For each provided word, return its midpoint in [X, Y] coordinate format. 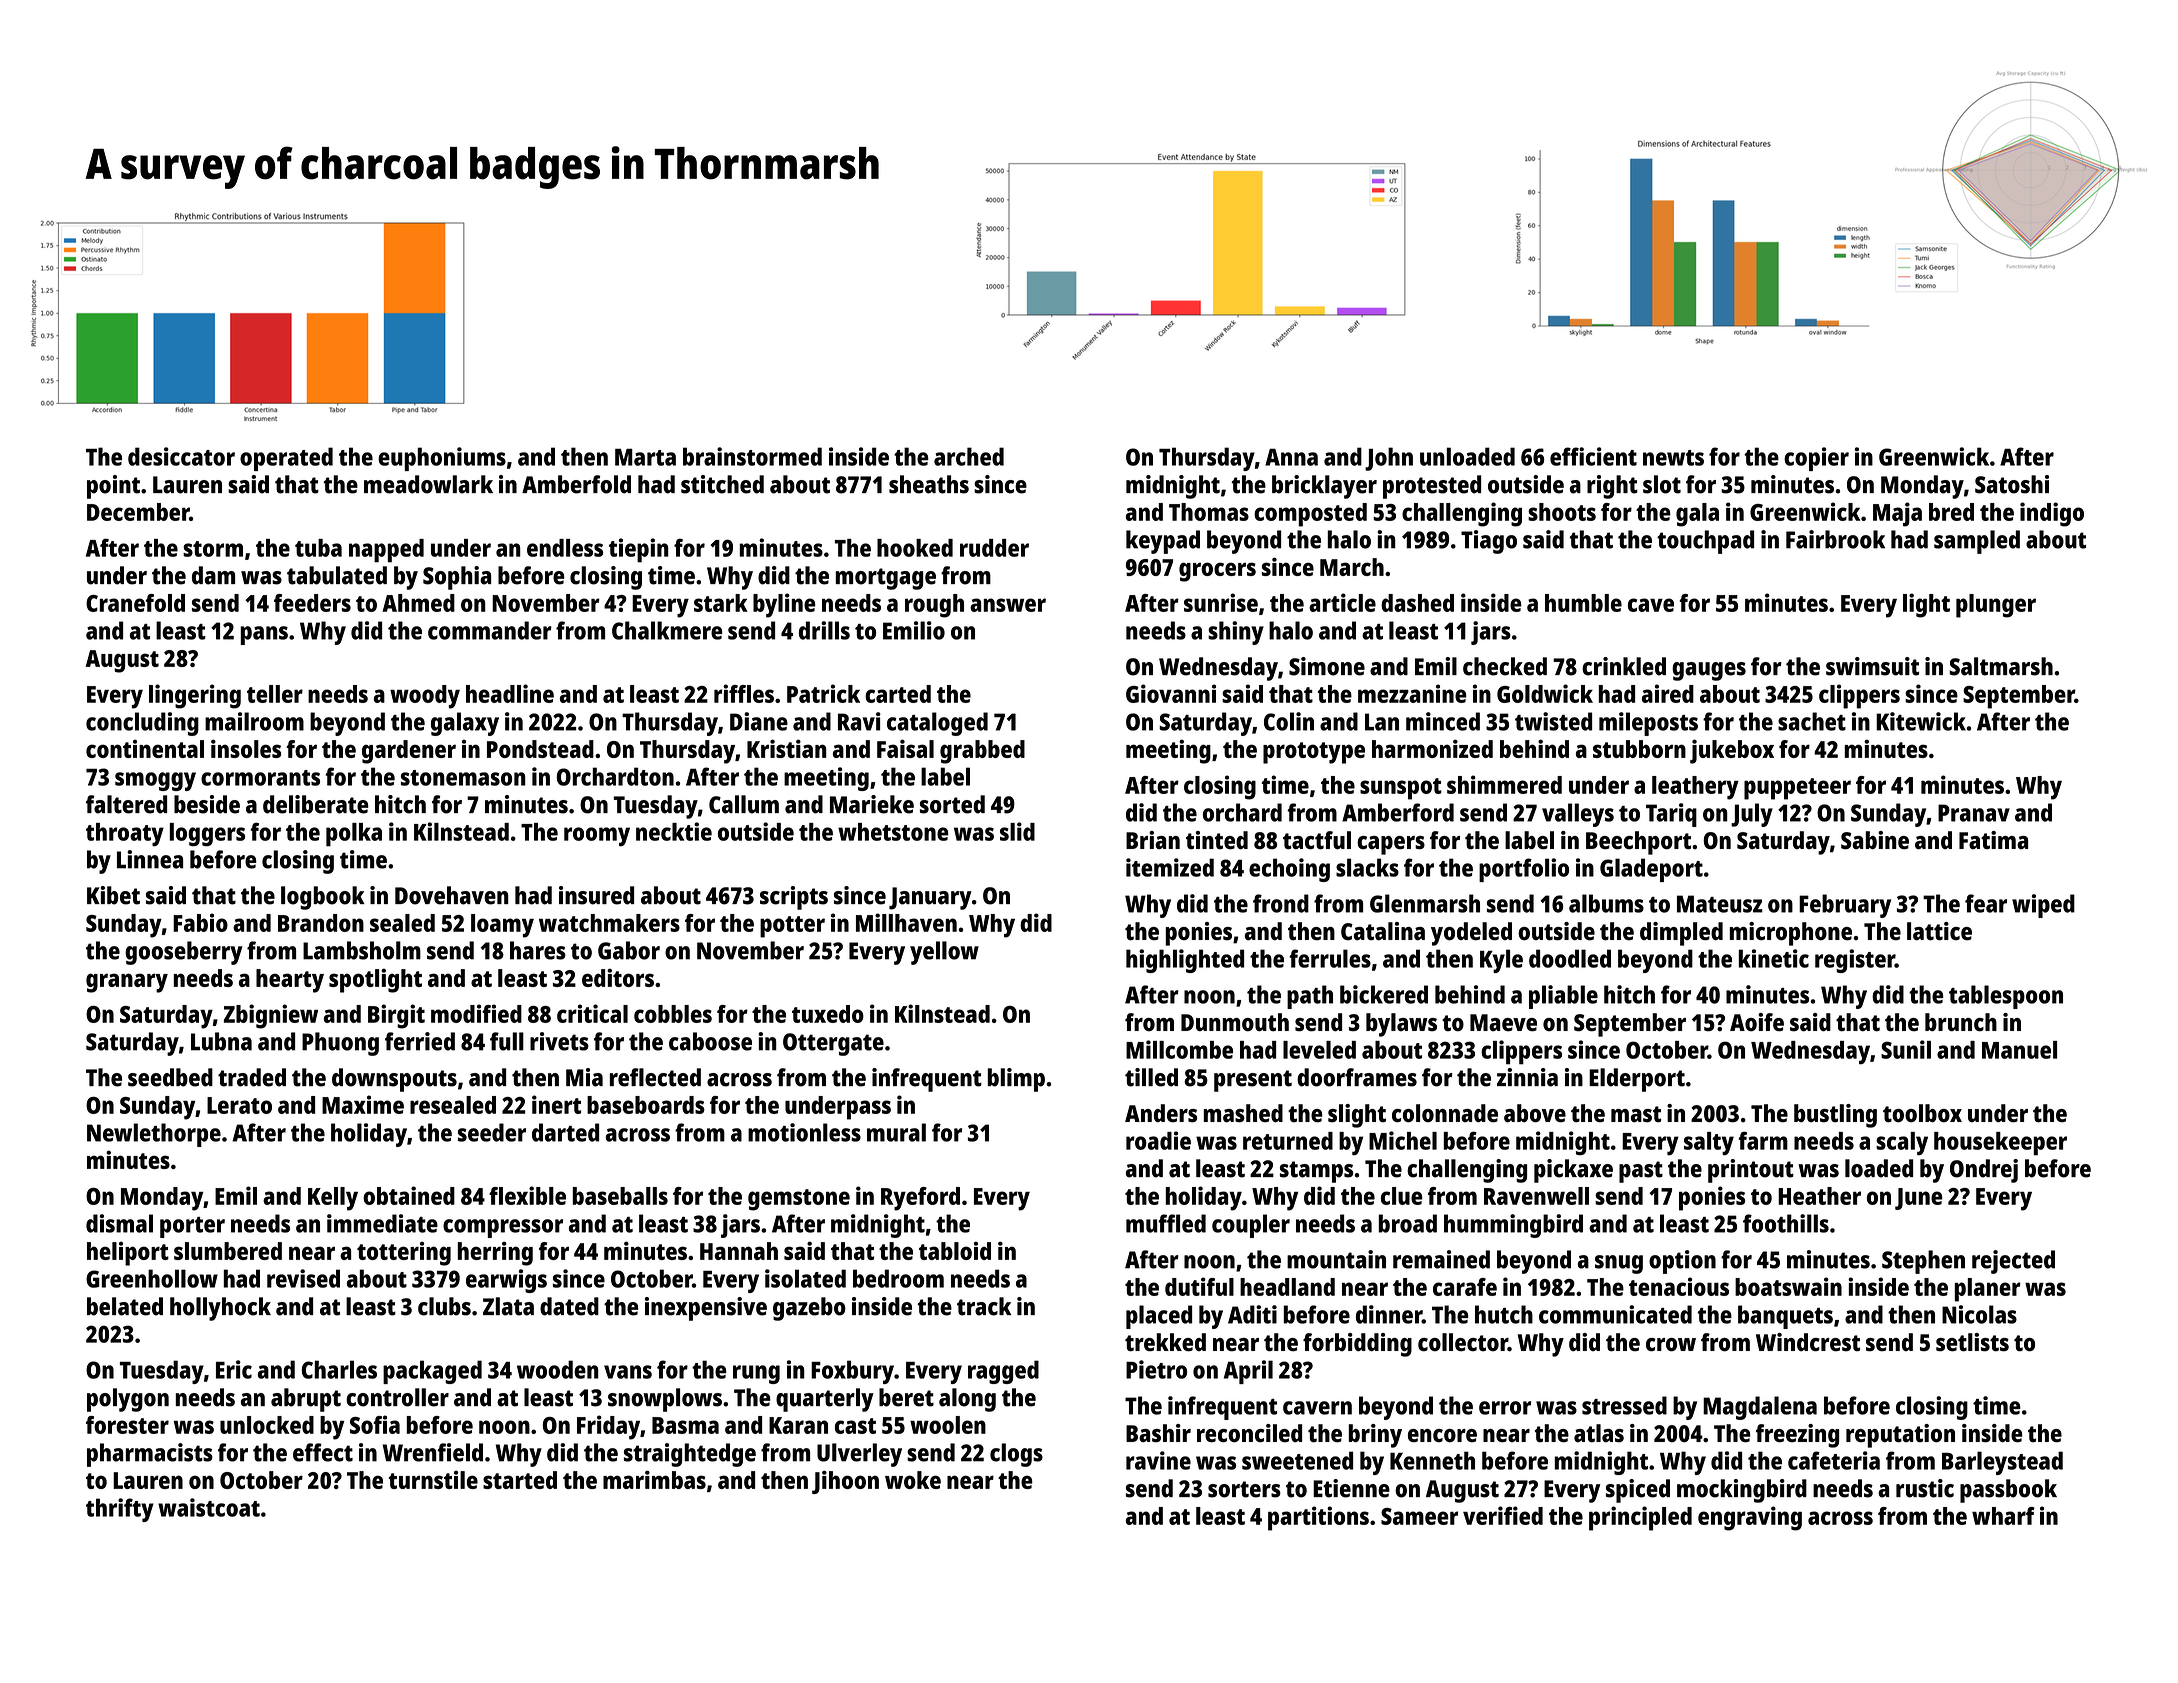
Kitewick [1921, 721]
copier [1816, 459]
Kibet [113, 895]
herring [495, 1253]
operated [286, 459]
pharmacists [150, 1455]
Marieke [872, 804]
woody [425, 697]
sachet [1812, 721]
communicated [1615, 1314]
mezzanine [1412, 693]
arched [969, 456]
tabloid [955, 1251]
